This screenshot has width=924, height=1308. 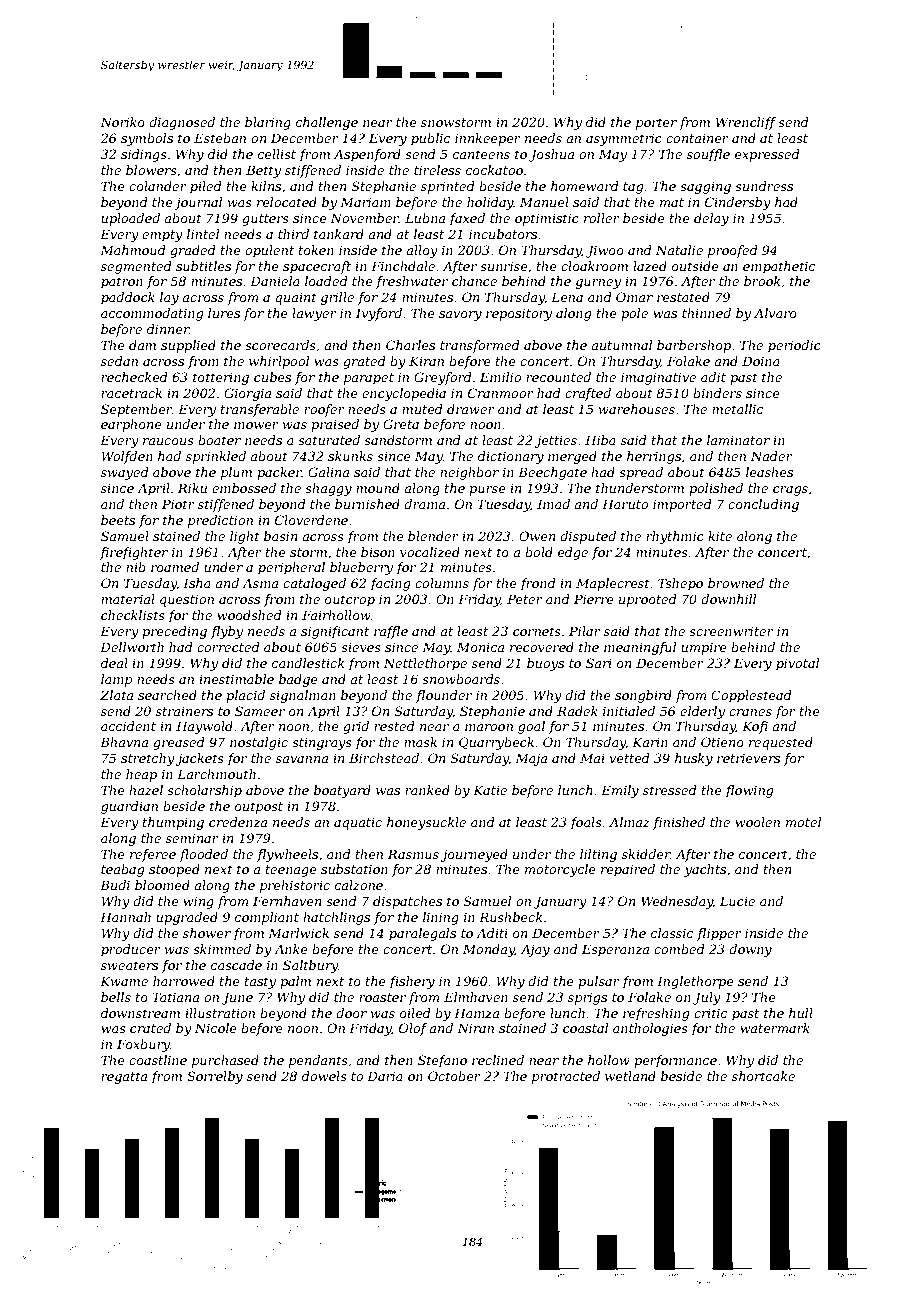 I want to click on inestimable, so click(x=236, y=679).
